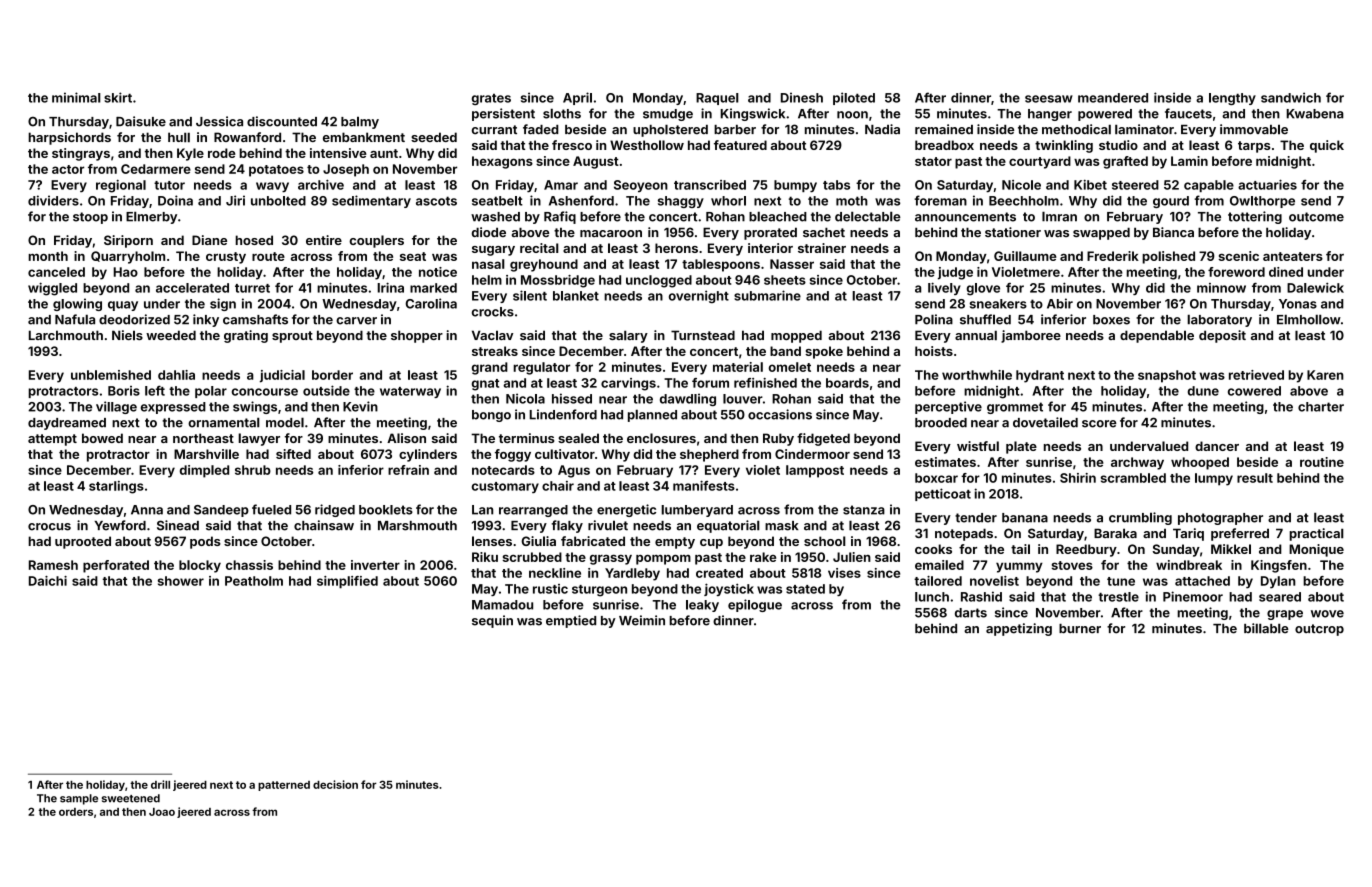  I want to click on drill, so click(160, 784).
